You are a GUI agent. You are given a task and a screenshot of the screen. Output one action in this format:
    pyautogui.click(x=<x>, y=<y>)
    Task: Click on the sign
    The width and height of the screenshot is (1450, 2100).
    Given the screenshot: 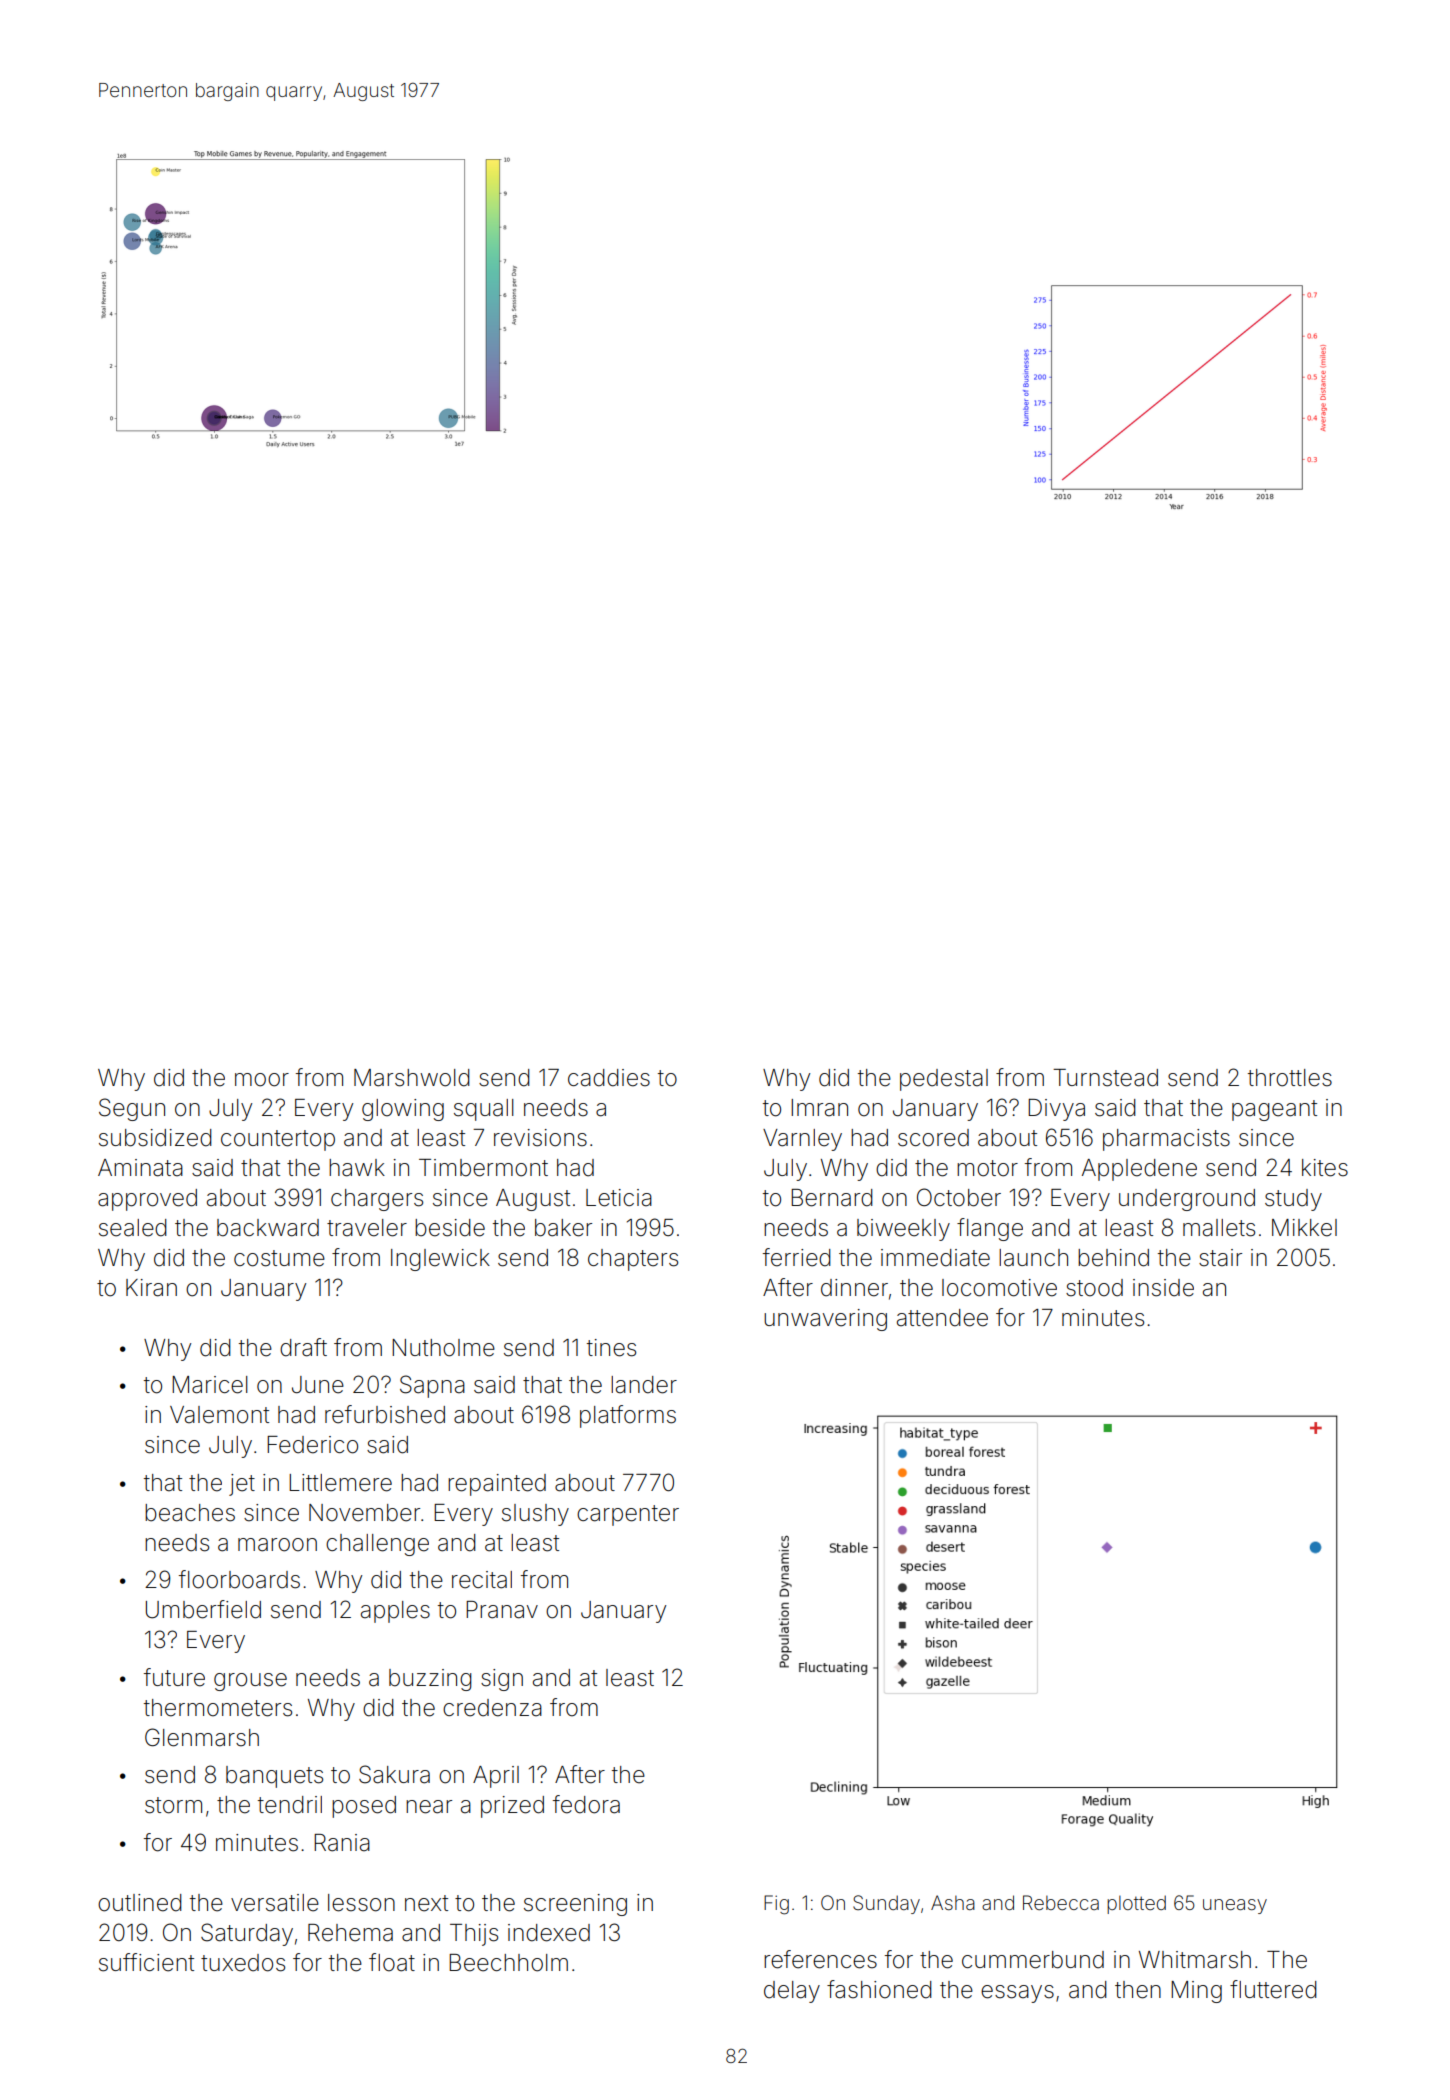 What is the action you would take?
    pyautogui.click(x=502, y=1680)
